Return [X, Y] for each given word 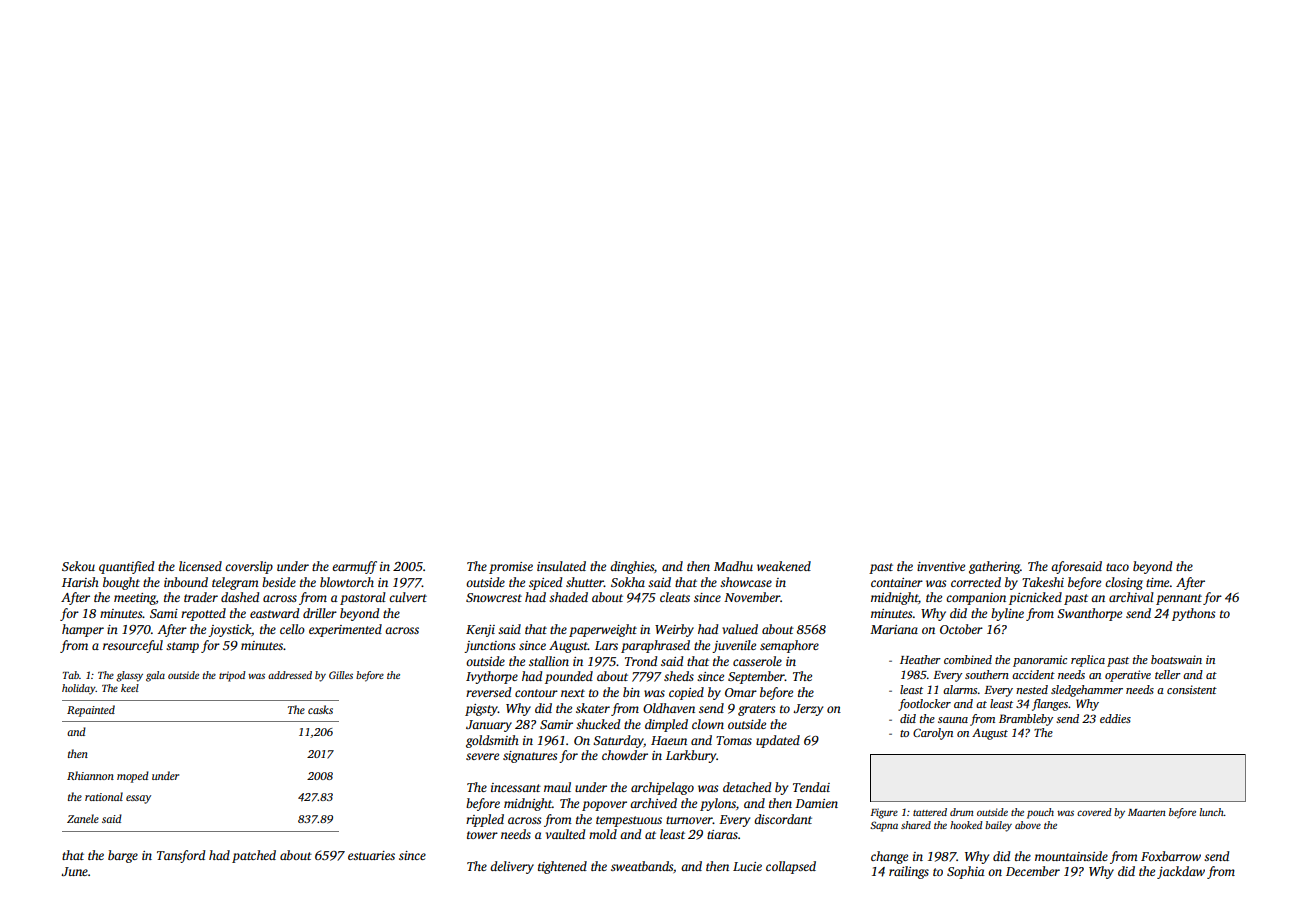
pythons [1193, 614]
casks [320, 709]
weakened [784, 566]
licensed [200, 566]
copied [686, 693]
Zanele [83, 818]
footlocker [924, 705]
